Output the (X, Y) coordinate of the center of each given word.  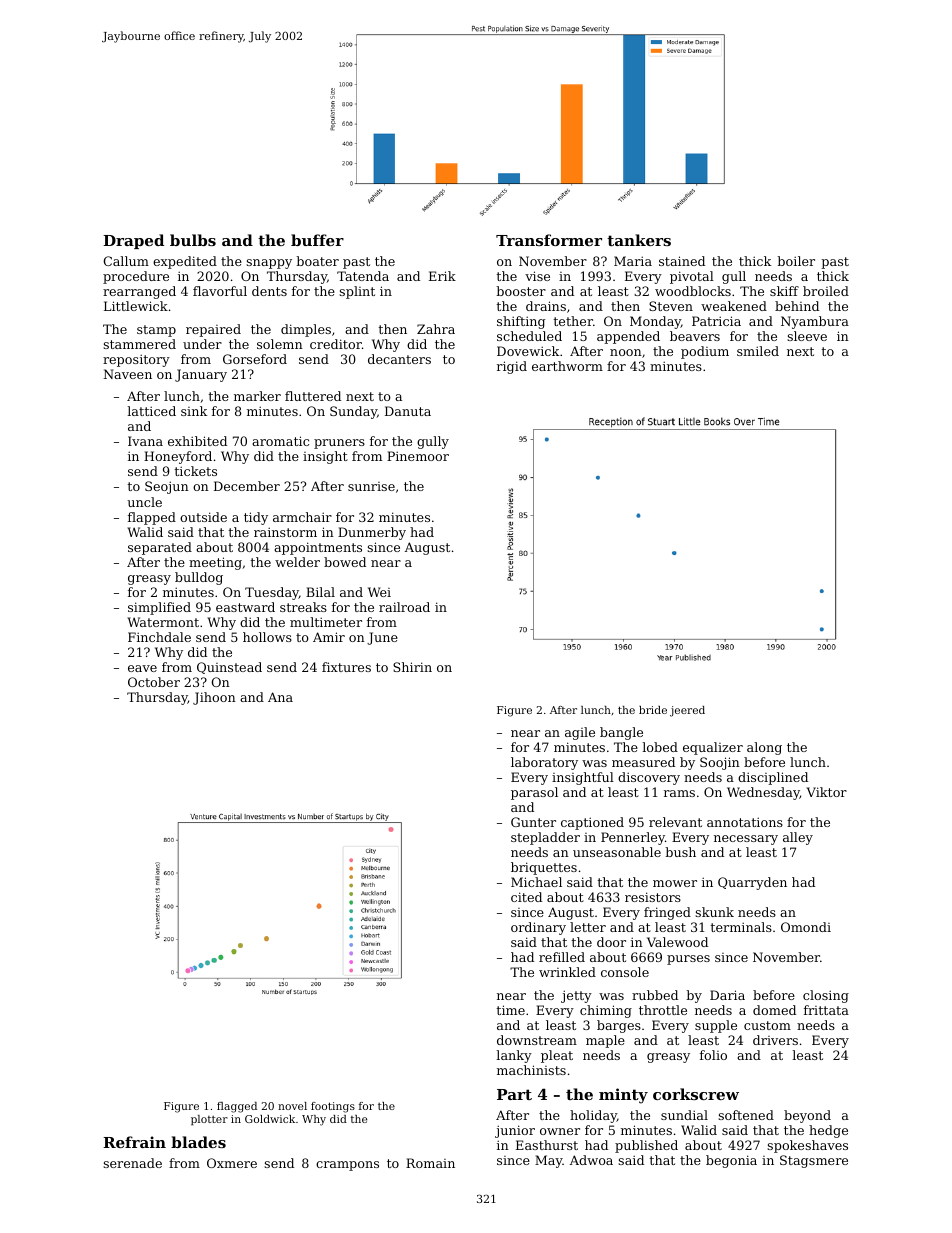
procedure (136, 277)
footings (333, 1107)
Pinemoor (418, 456)
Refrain (134, 1142)
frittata (826, 1010)
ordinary (538, 928)
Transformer (549, 240)
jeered (687, 711)
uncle (144, 502)
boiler (796, 261)
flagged (237, 1107)
